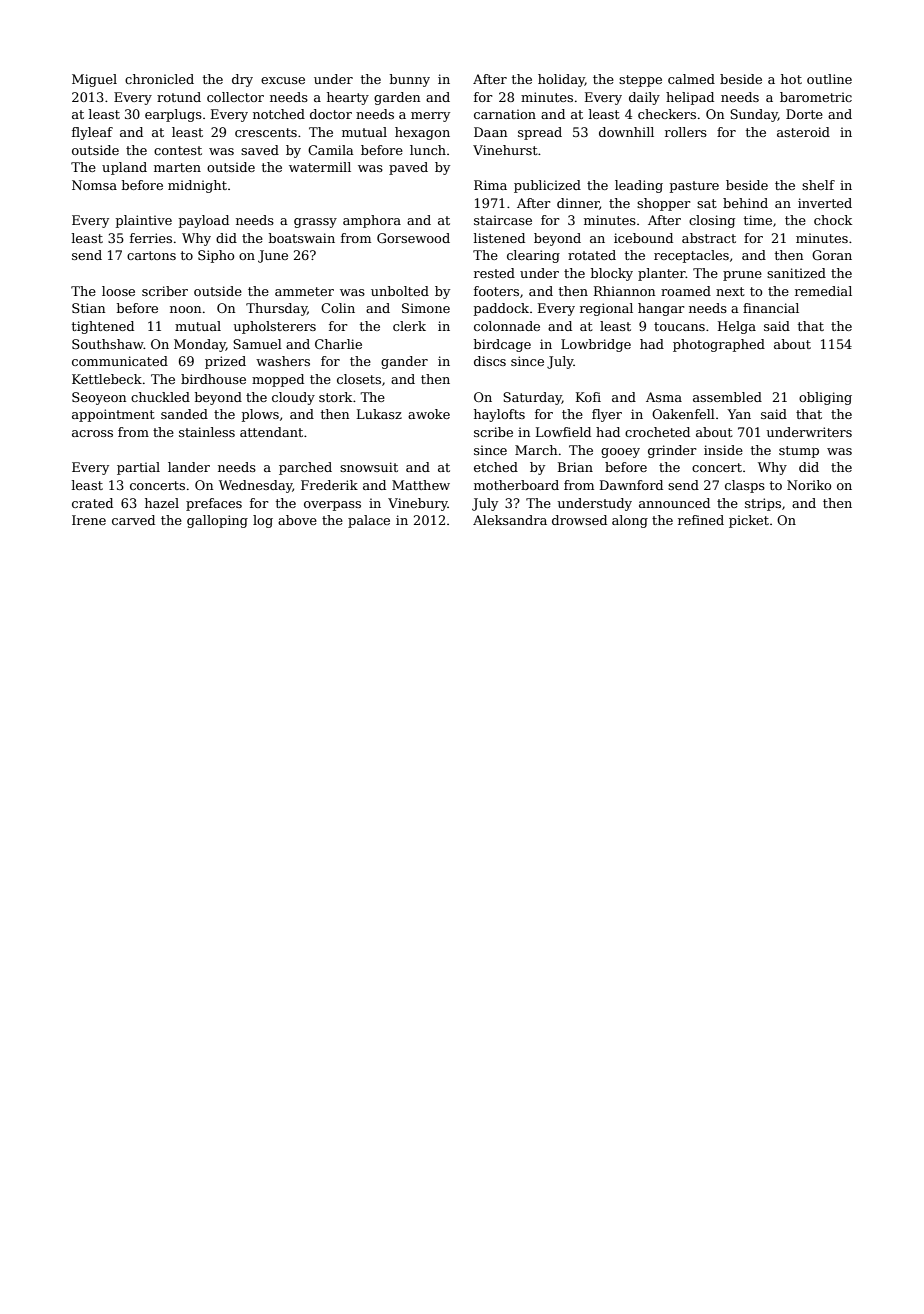  I want to click on amphora, so click(372, 221).
